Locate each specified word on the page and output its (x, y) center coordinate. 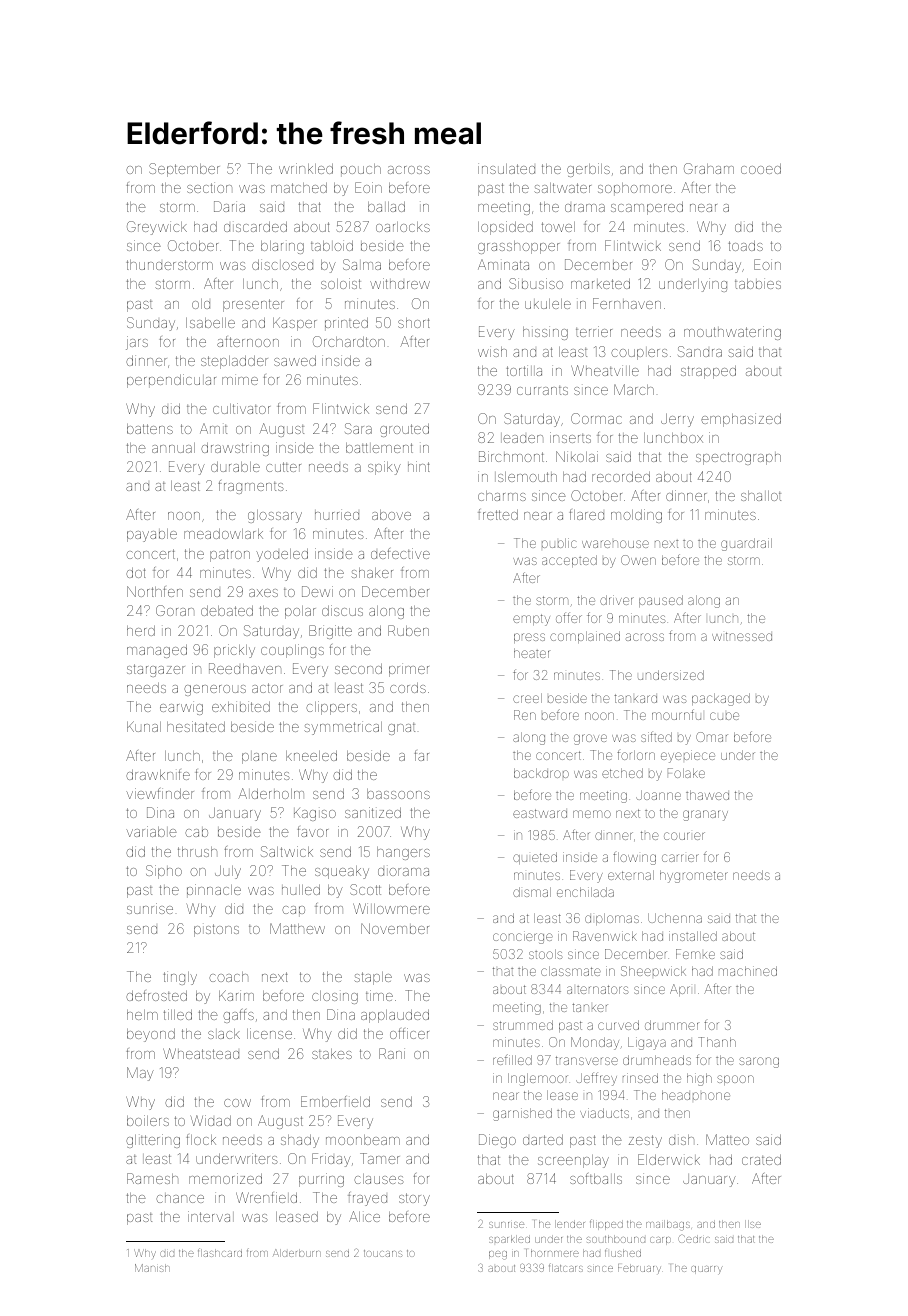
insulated (506, 168)
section (209, 187)
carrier (680, 858)
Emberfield (335, 1101)
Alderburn (297, 1253)
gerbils (588, 170)
